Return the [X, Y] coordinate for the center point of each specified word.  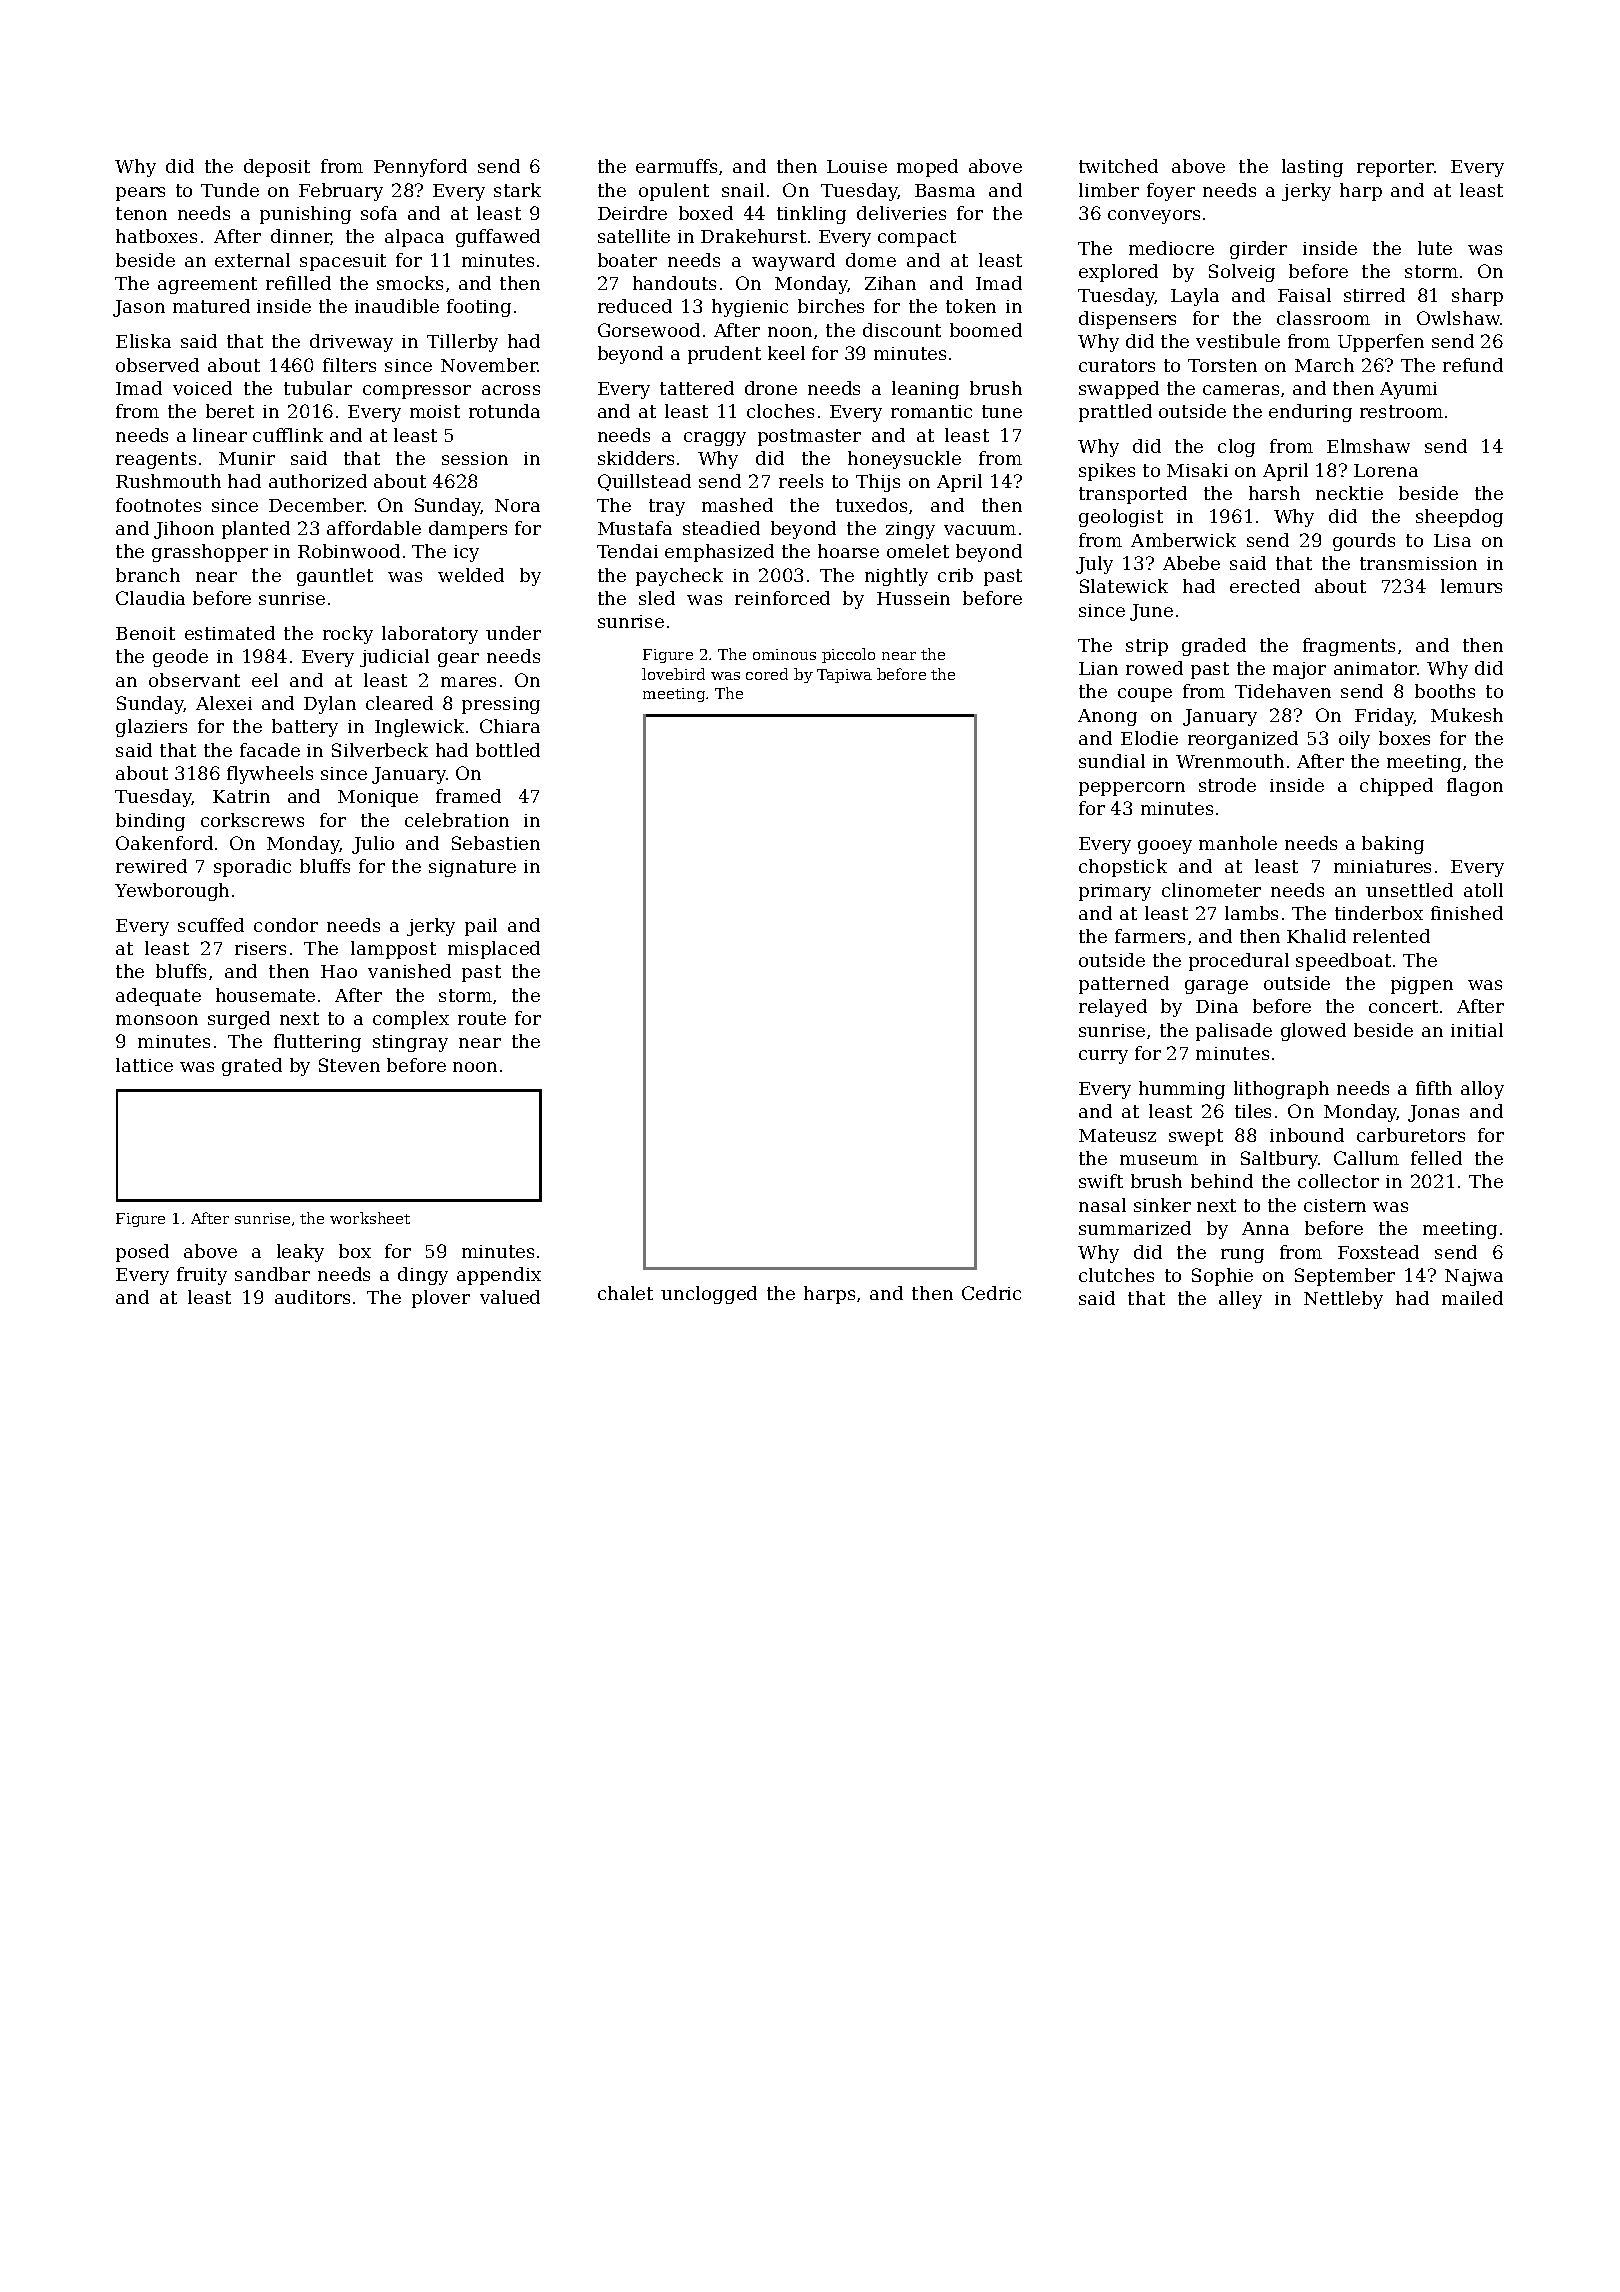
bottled [508, 750]
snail [743, 190]
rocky [348, 635]
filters [349, 365]
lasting [1312, 168]
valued [510, 1297]
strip [1147, 647]
